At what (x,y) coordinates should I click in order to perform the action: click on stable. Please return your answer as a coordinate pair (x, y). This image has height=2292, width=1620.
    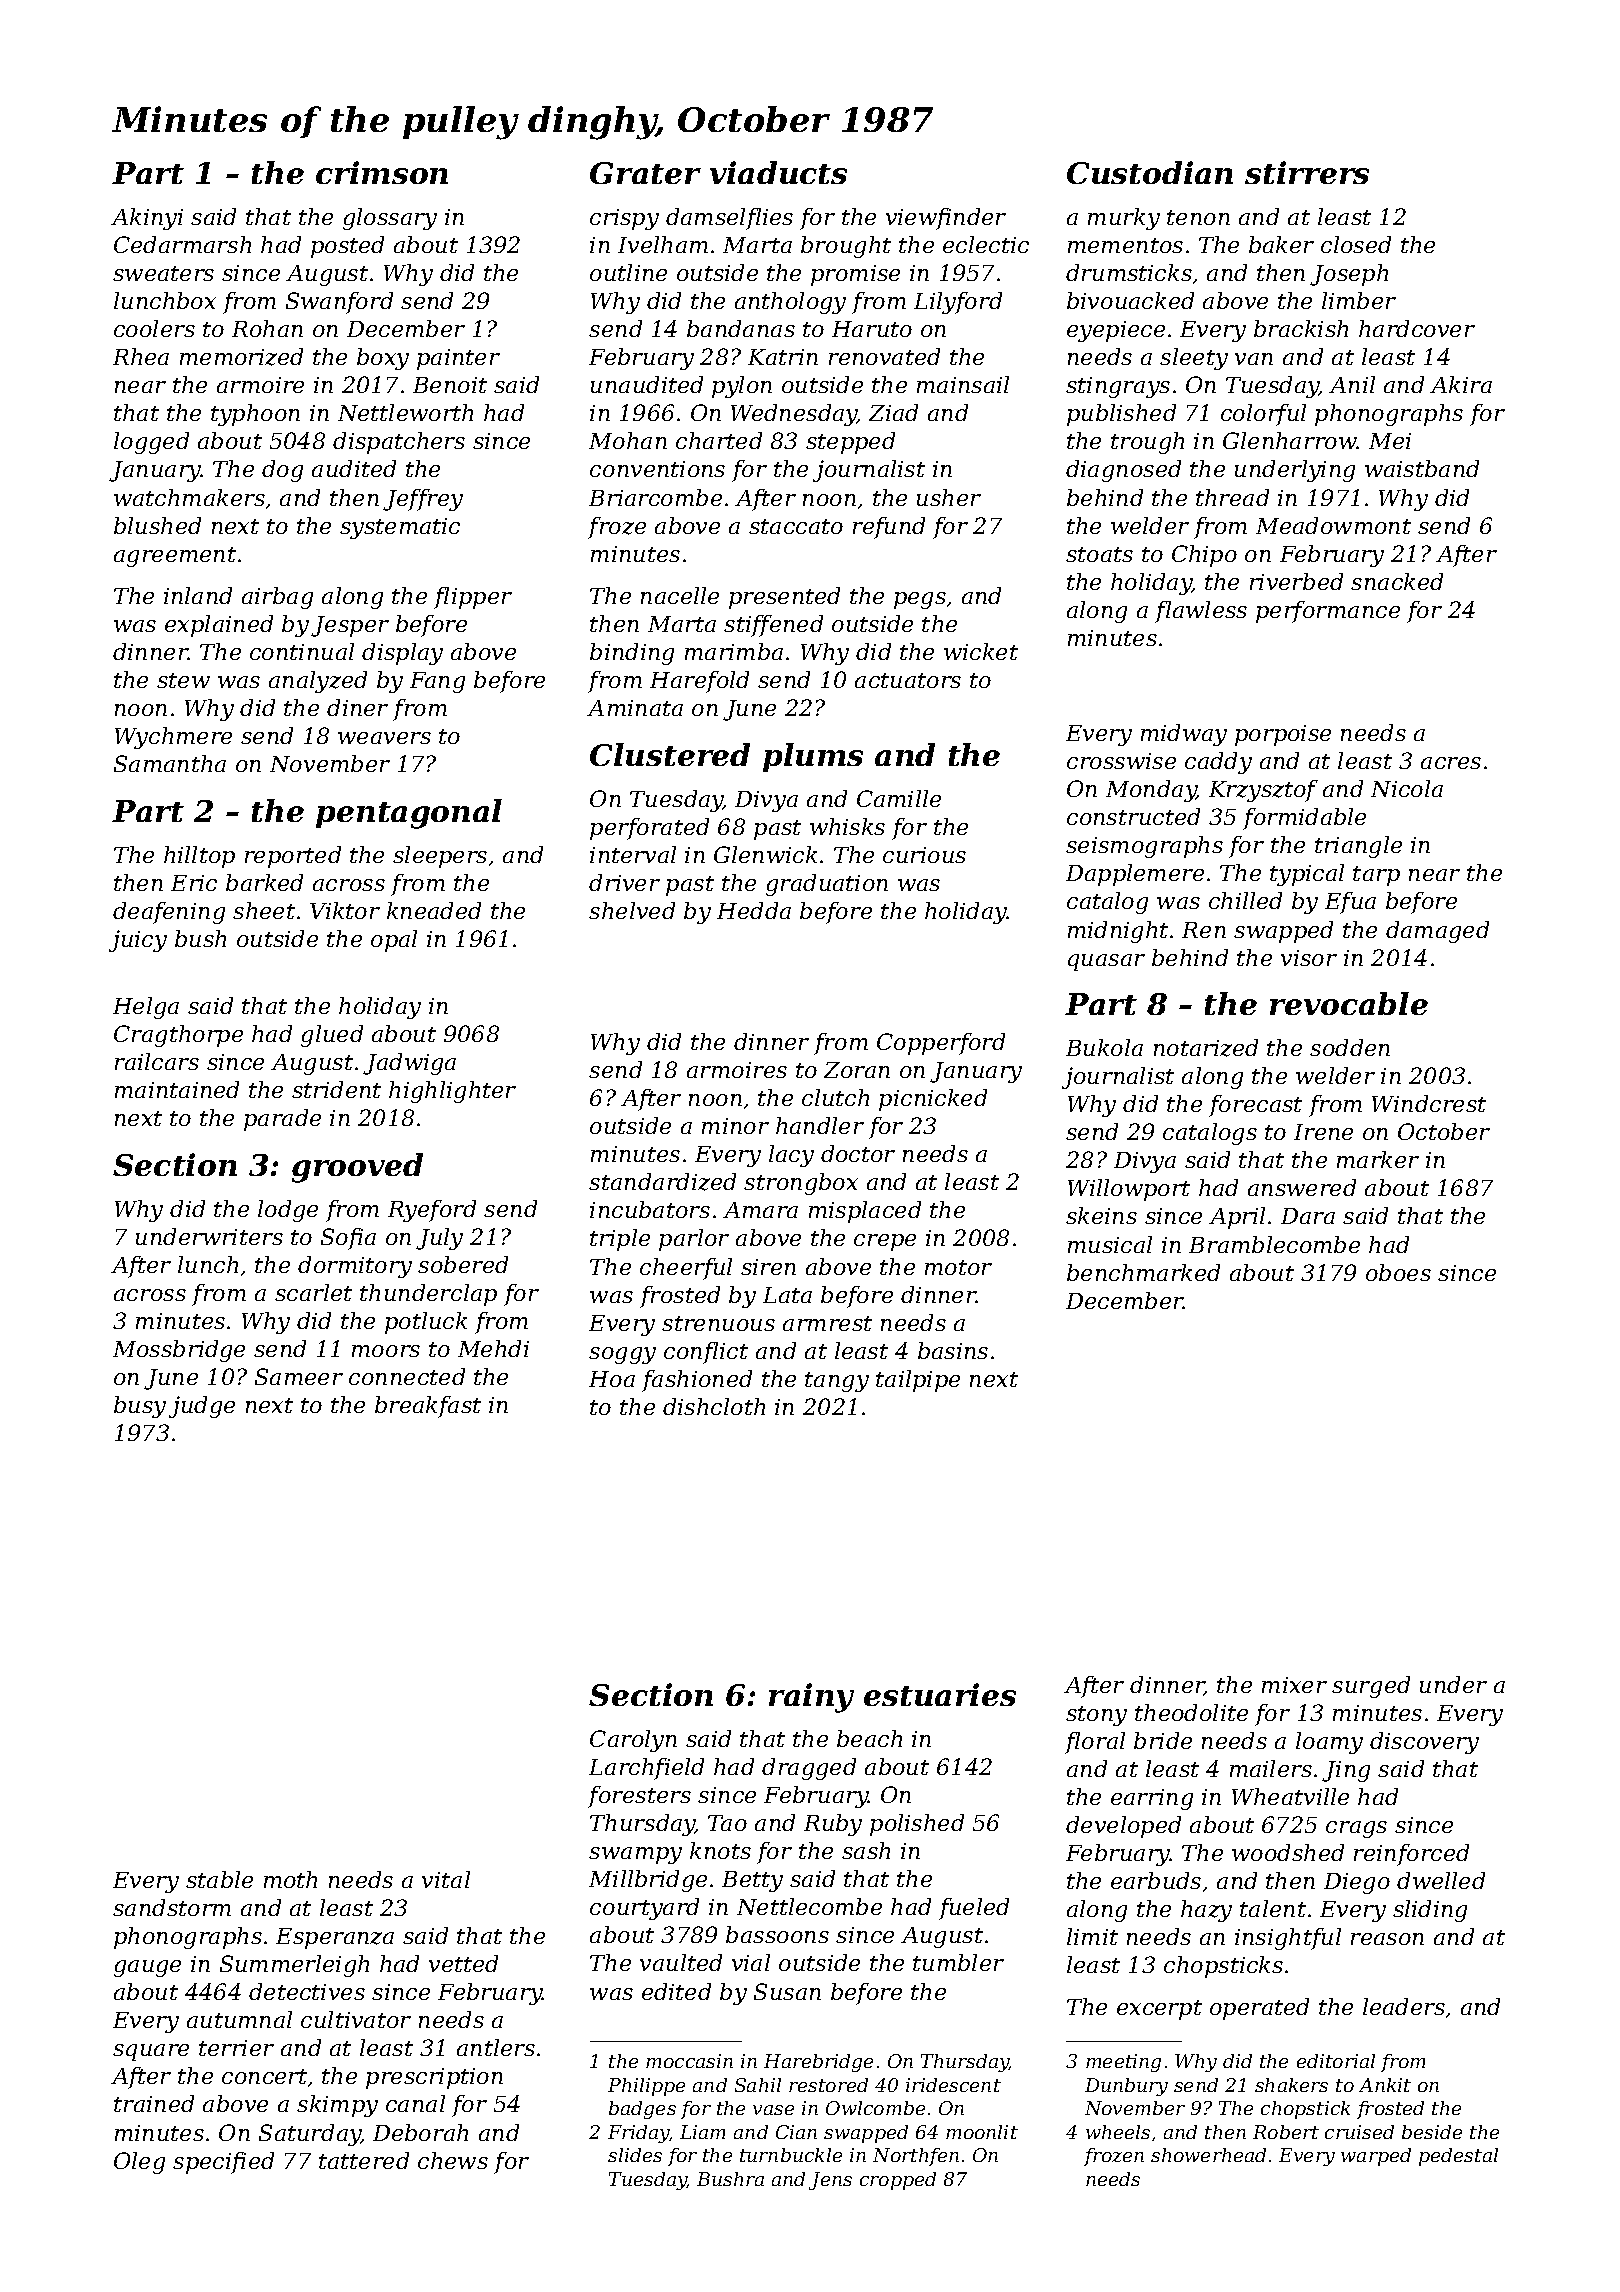
    Looking at the image, I should click on (219, 1879).
